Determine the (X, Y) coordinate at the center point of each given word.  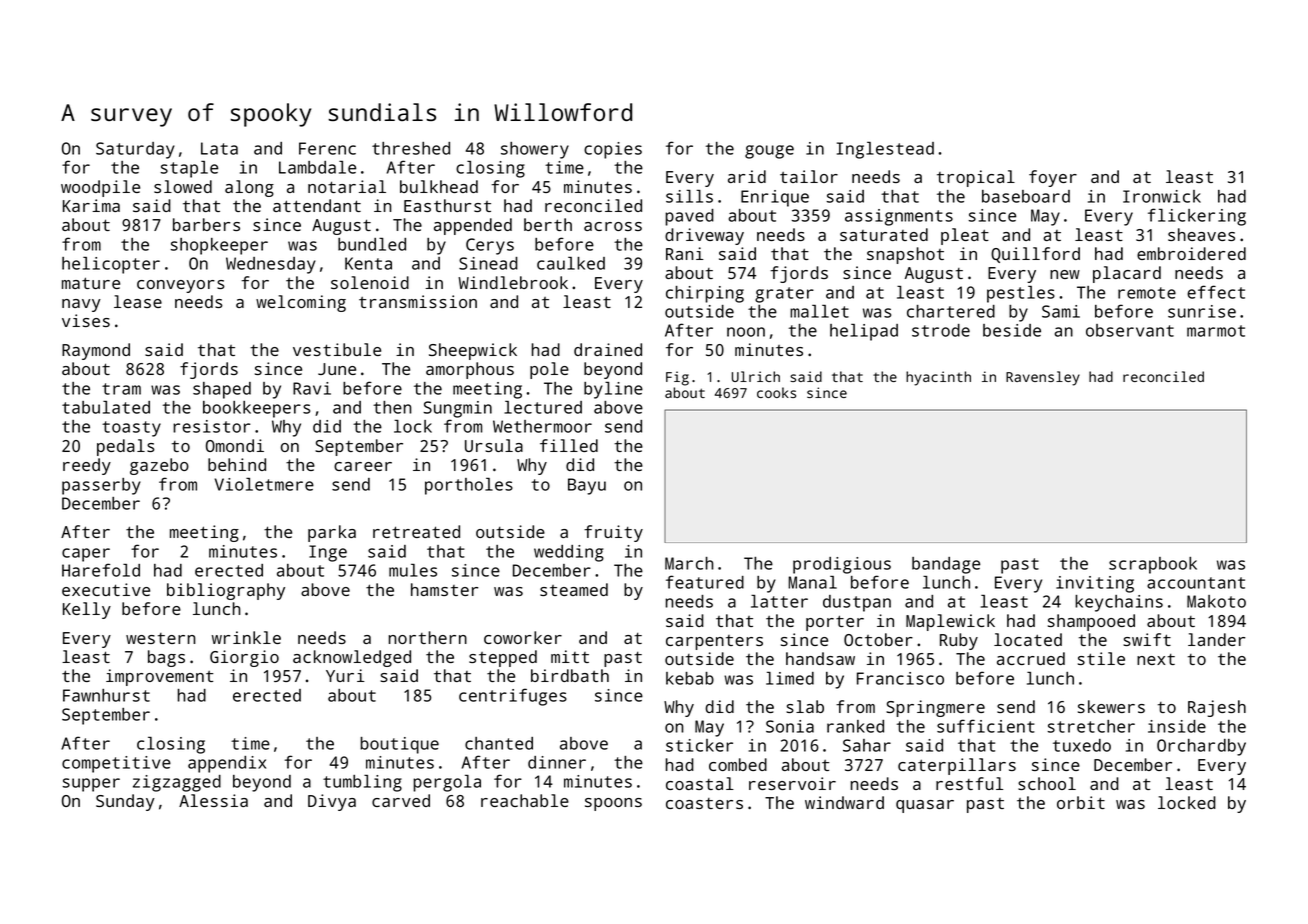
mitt (570, 656)
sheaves (1201, 234)
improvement (159, 677)
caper (86, 555)
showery (535, 150)
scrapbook (1153, 565)
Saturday (135, 150)
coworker (523, 637)
